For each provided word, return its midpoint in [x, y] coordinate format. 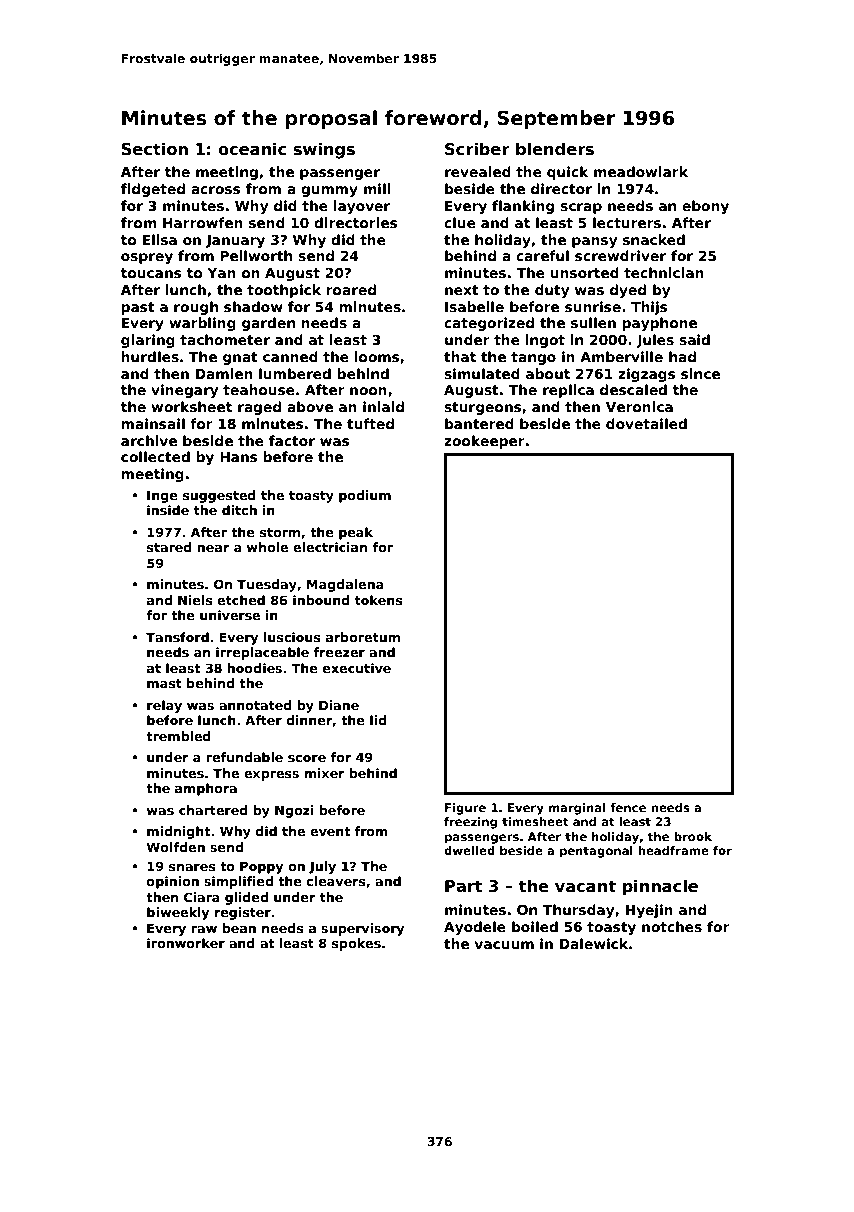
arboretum [363, 637]
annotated [255, 705]
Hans [239, 457]
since [700, 373]
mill [377, 188]
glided [246, 898]
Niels [195, 600]
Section [155, 149]
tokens [379, 600]
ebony [705, 207]
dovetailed [646, 423]
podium [365, 496]
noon [368, 391]
